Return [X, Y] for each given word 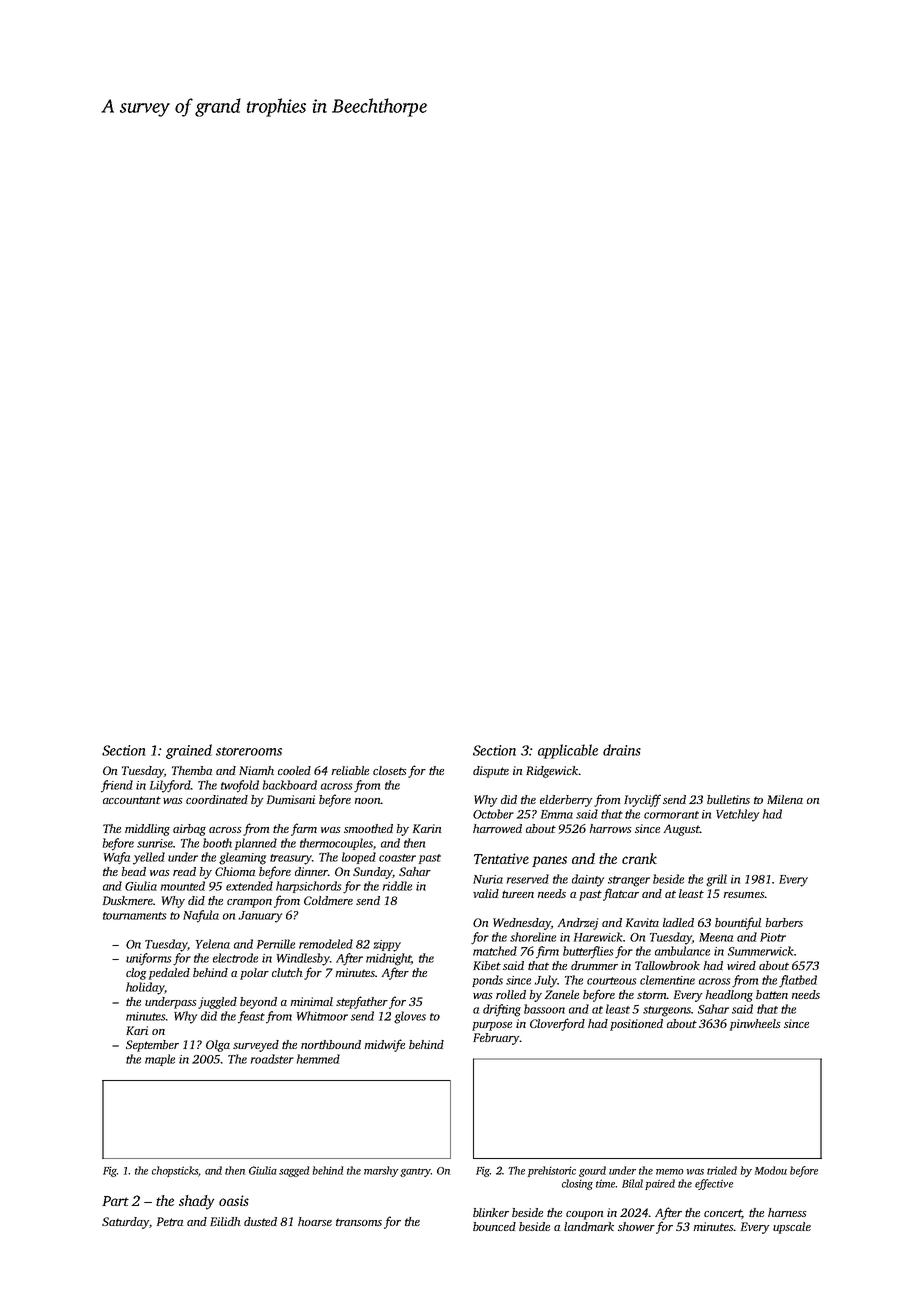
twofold [240, 786]
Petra [170, 1221]
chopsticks [175, 1171]
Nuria [488, 879]
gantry [415, 1172]
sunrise [155, 843]
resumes [743, 895]
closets [390, 770]
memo [670, 1172]
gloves [410, 1017]
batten [772, 994]
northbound [331, 1044]
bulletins [728, 799]
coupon [584, 1215]
